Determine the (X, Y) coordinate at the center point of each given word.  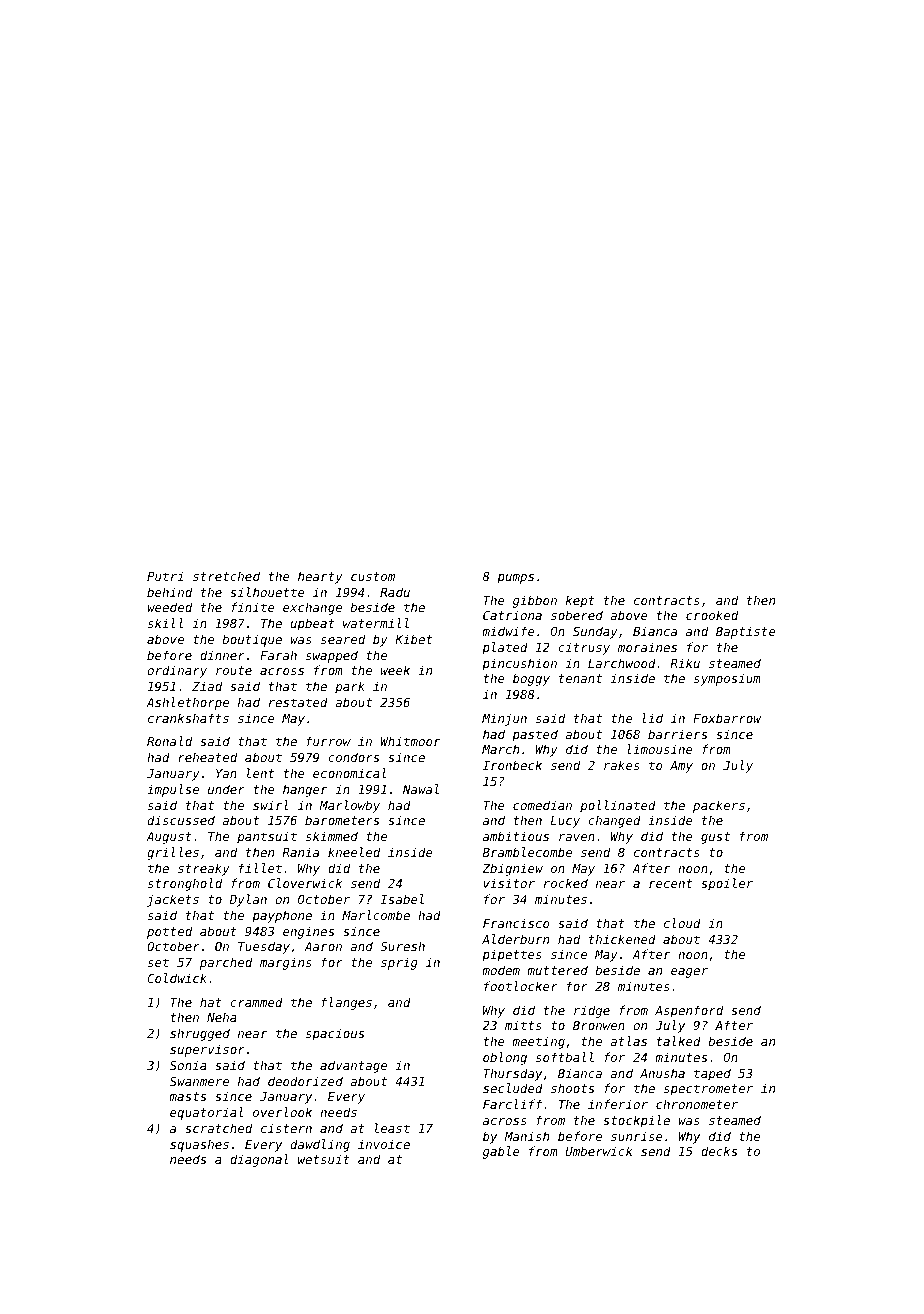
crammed (256, 1002)
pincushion (519, 664)
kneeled (354, 852)
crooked (712, 615)
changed (614, 821)
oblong (505, 1058)
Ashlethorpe (187, 703)
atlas (628, 1041)
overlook (282, 1112)
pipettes (512, 955)
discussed (181, 820)
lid (652, 718)
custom (373, 576)
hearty (320, 577)
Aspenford (689, 1011)
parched (226, 963)
